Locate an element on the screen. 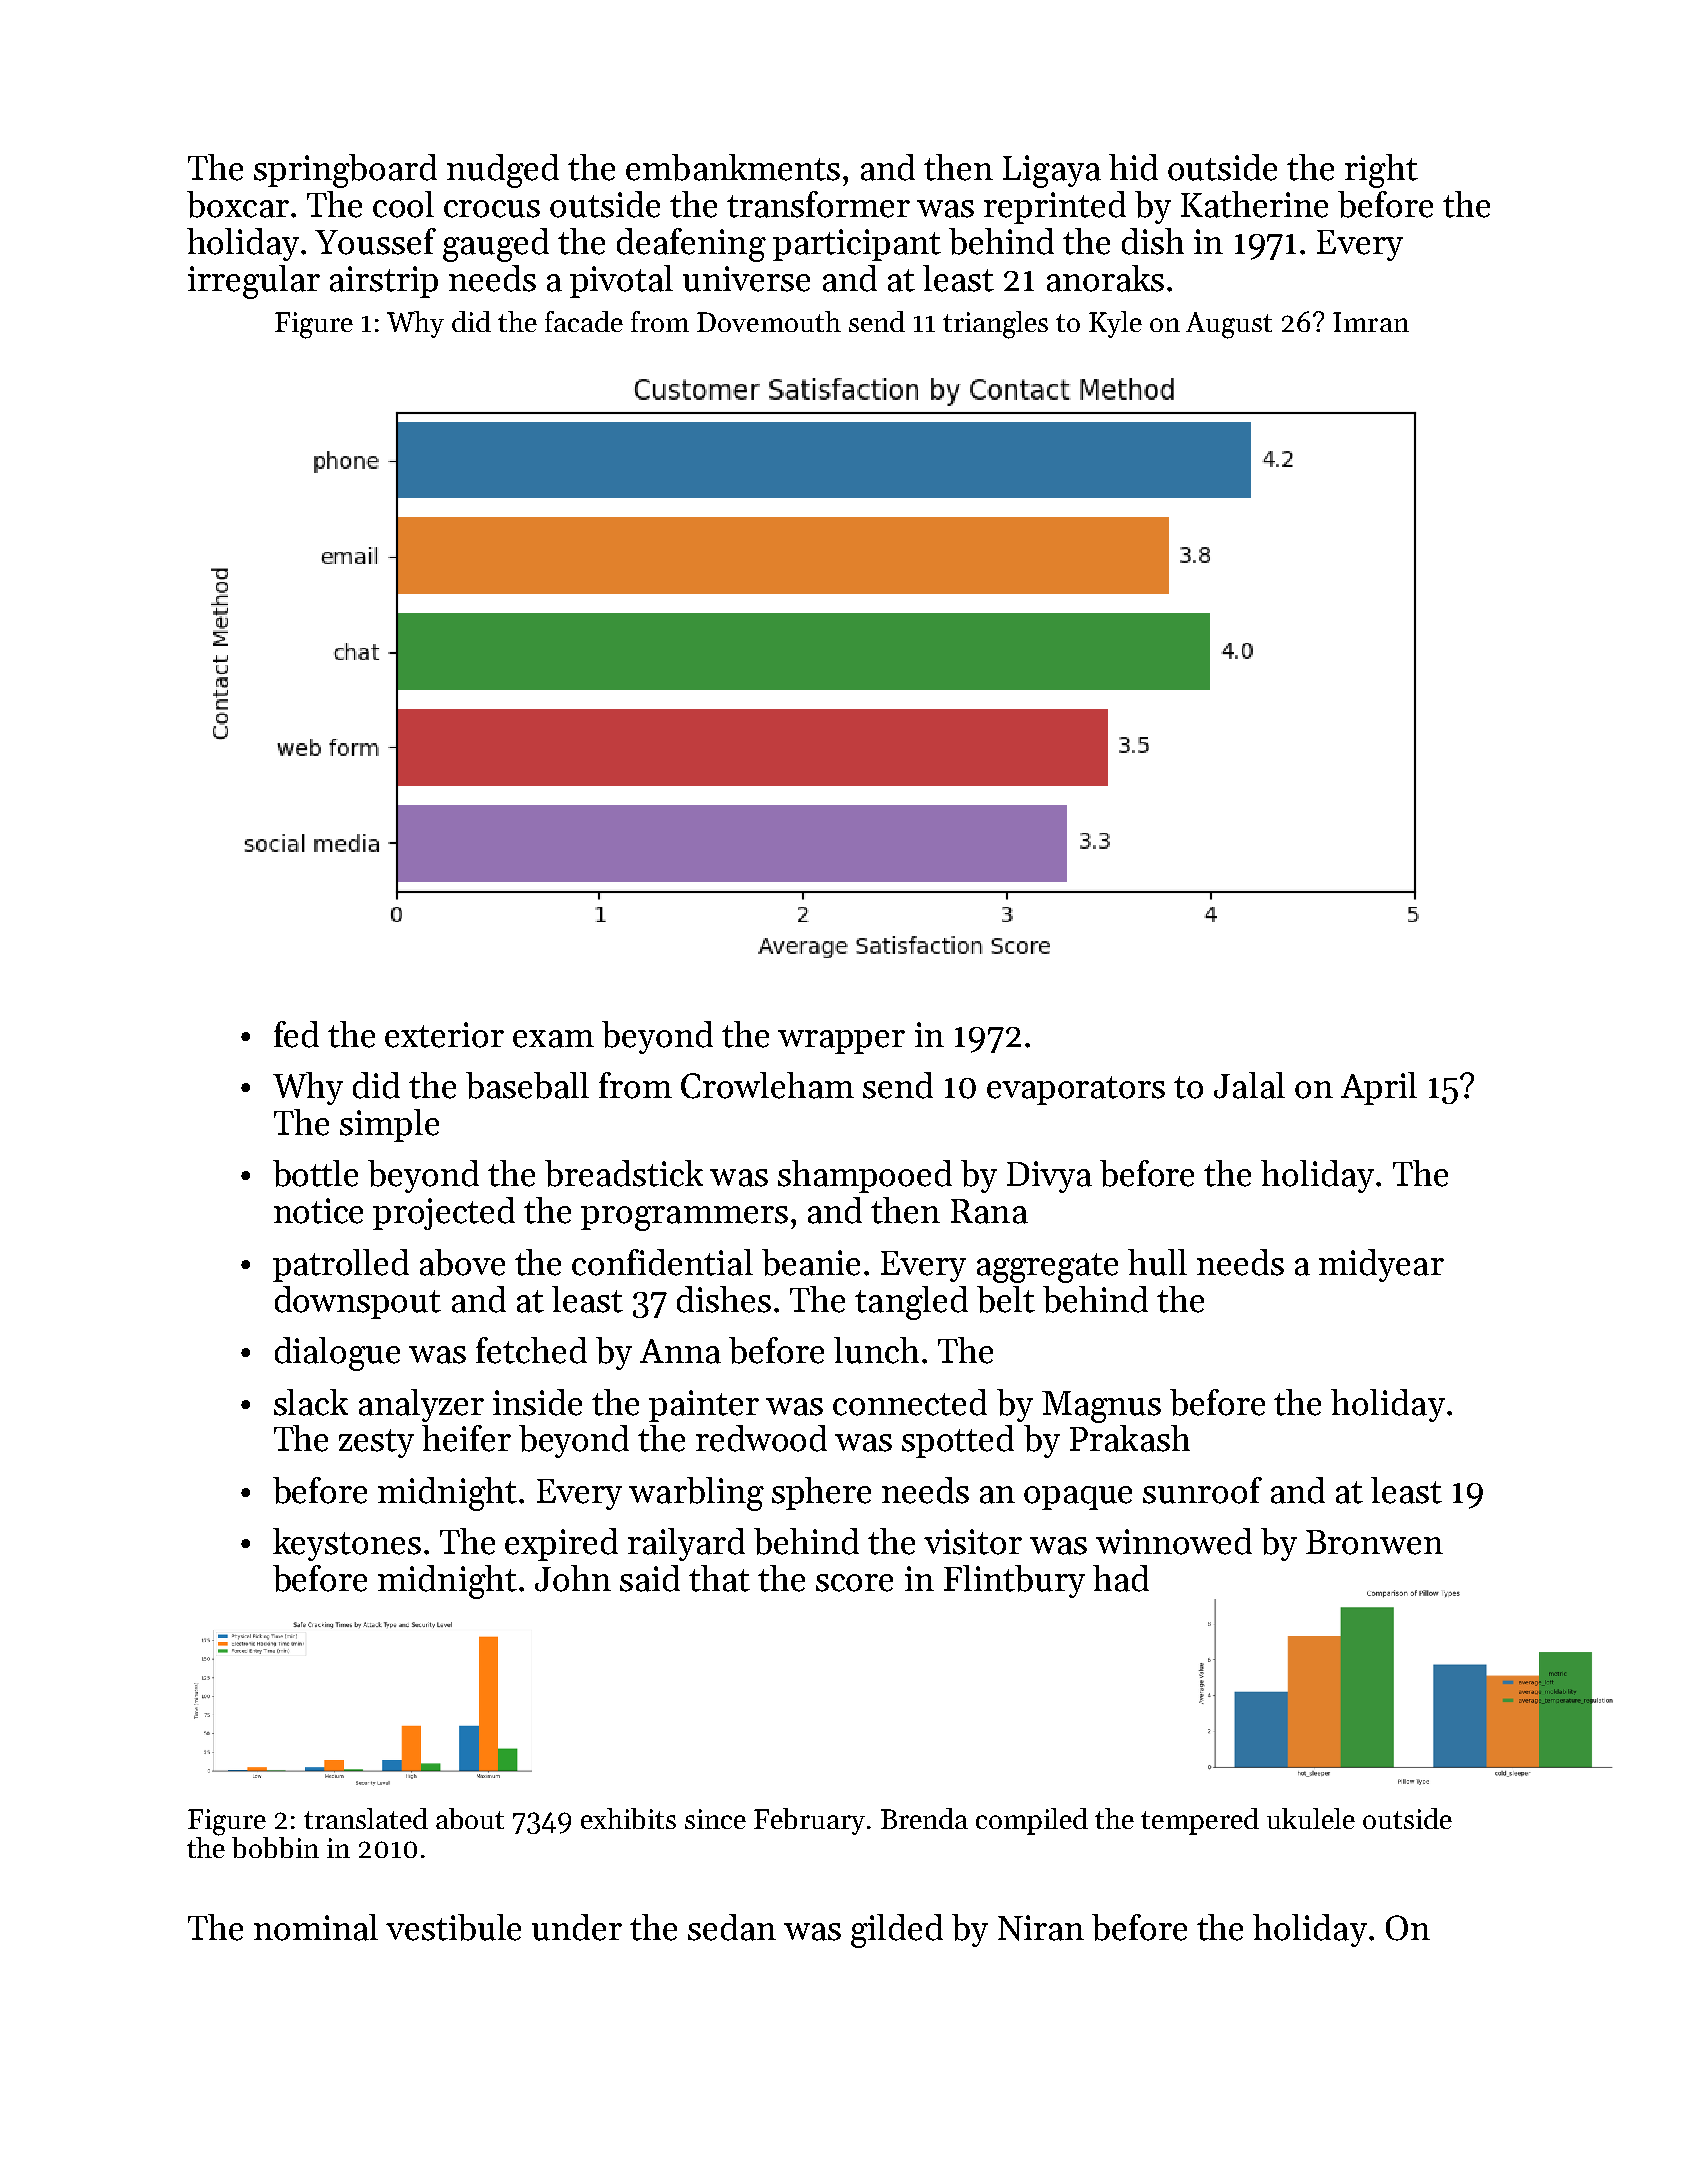 This screenshot has height=2178, width=1683. gauged is located at coordinates (496, 245).
